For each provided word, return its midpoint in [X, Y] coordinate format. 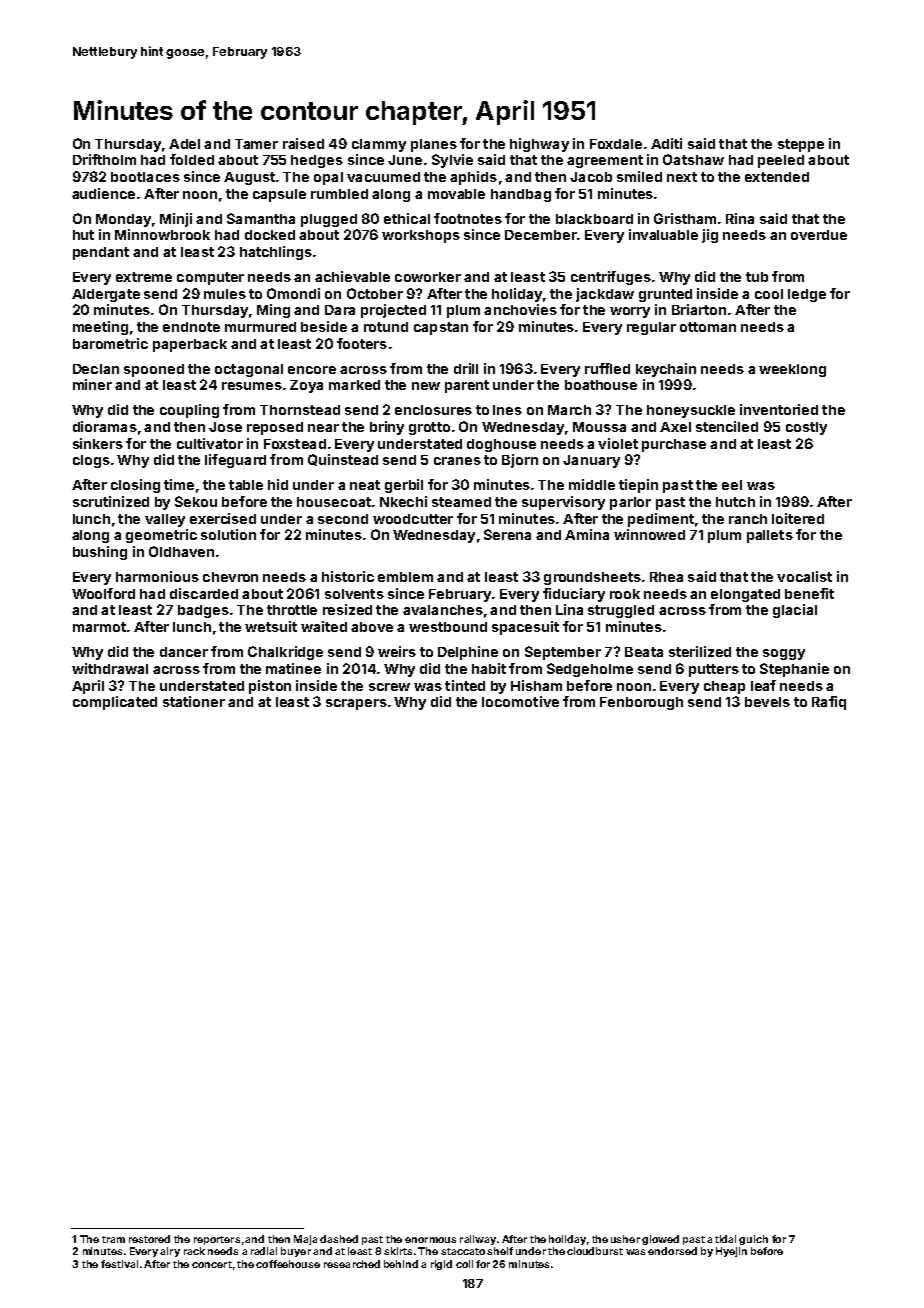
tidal [725, 1239]
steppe [801, 145]
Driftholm [104, 159]
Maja [305, 1240]
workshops [421, 236]
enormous [430, 1240]
